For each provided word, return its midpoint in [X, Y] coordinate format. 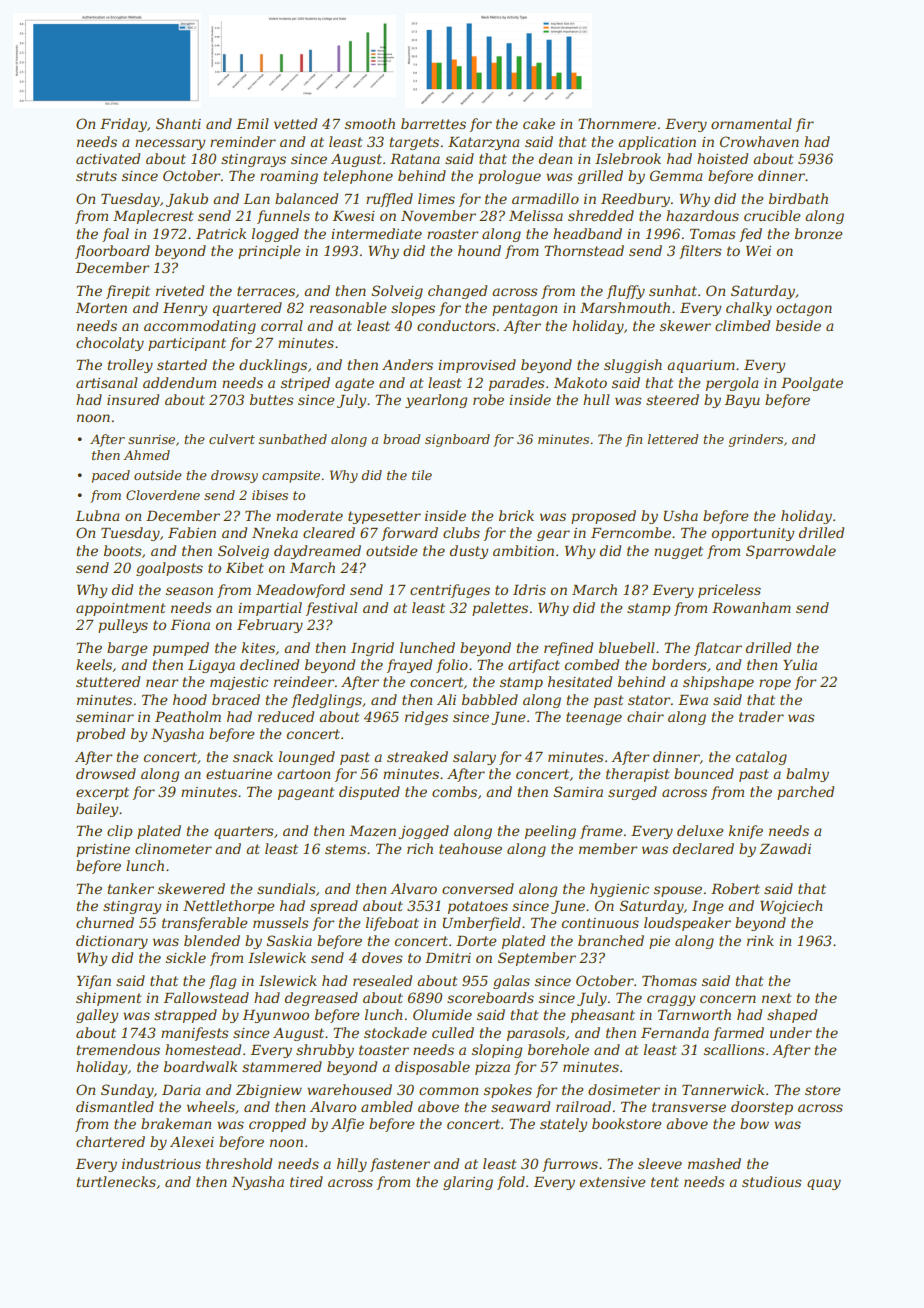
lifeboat [392, 924]
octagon [804, 309]
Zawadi [785, 848]
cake [539, 123]
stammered [282, 1066]
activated [108, 158]
